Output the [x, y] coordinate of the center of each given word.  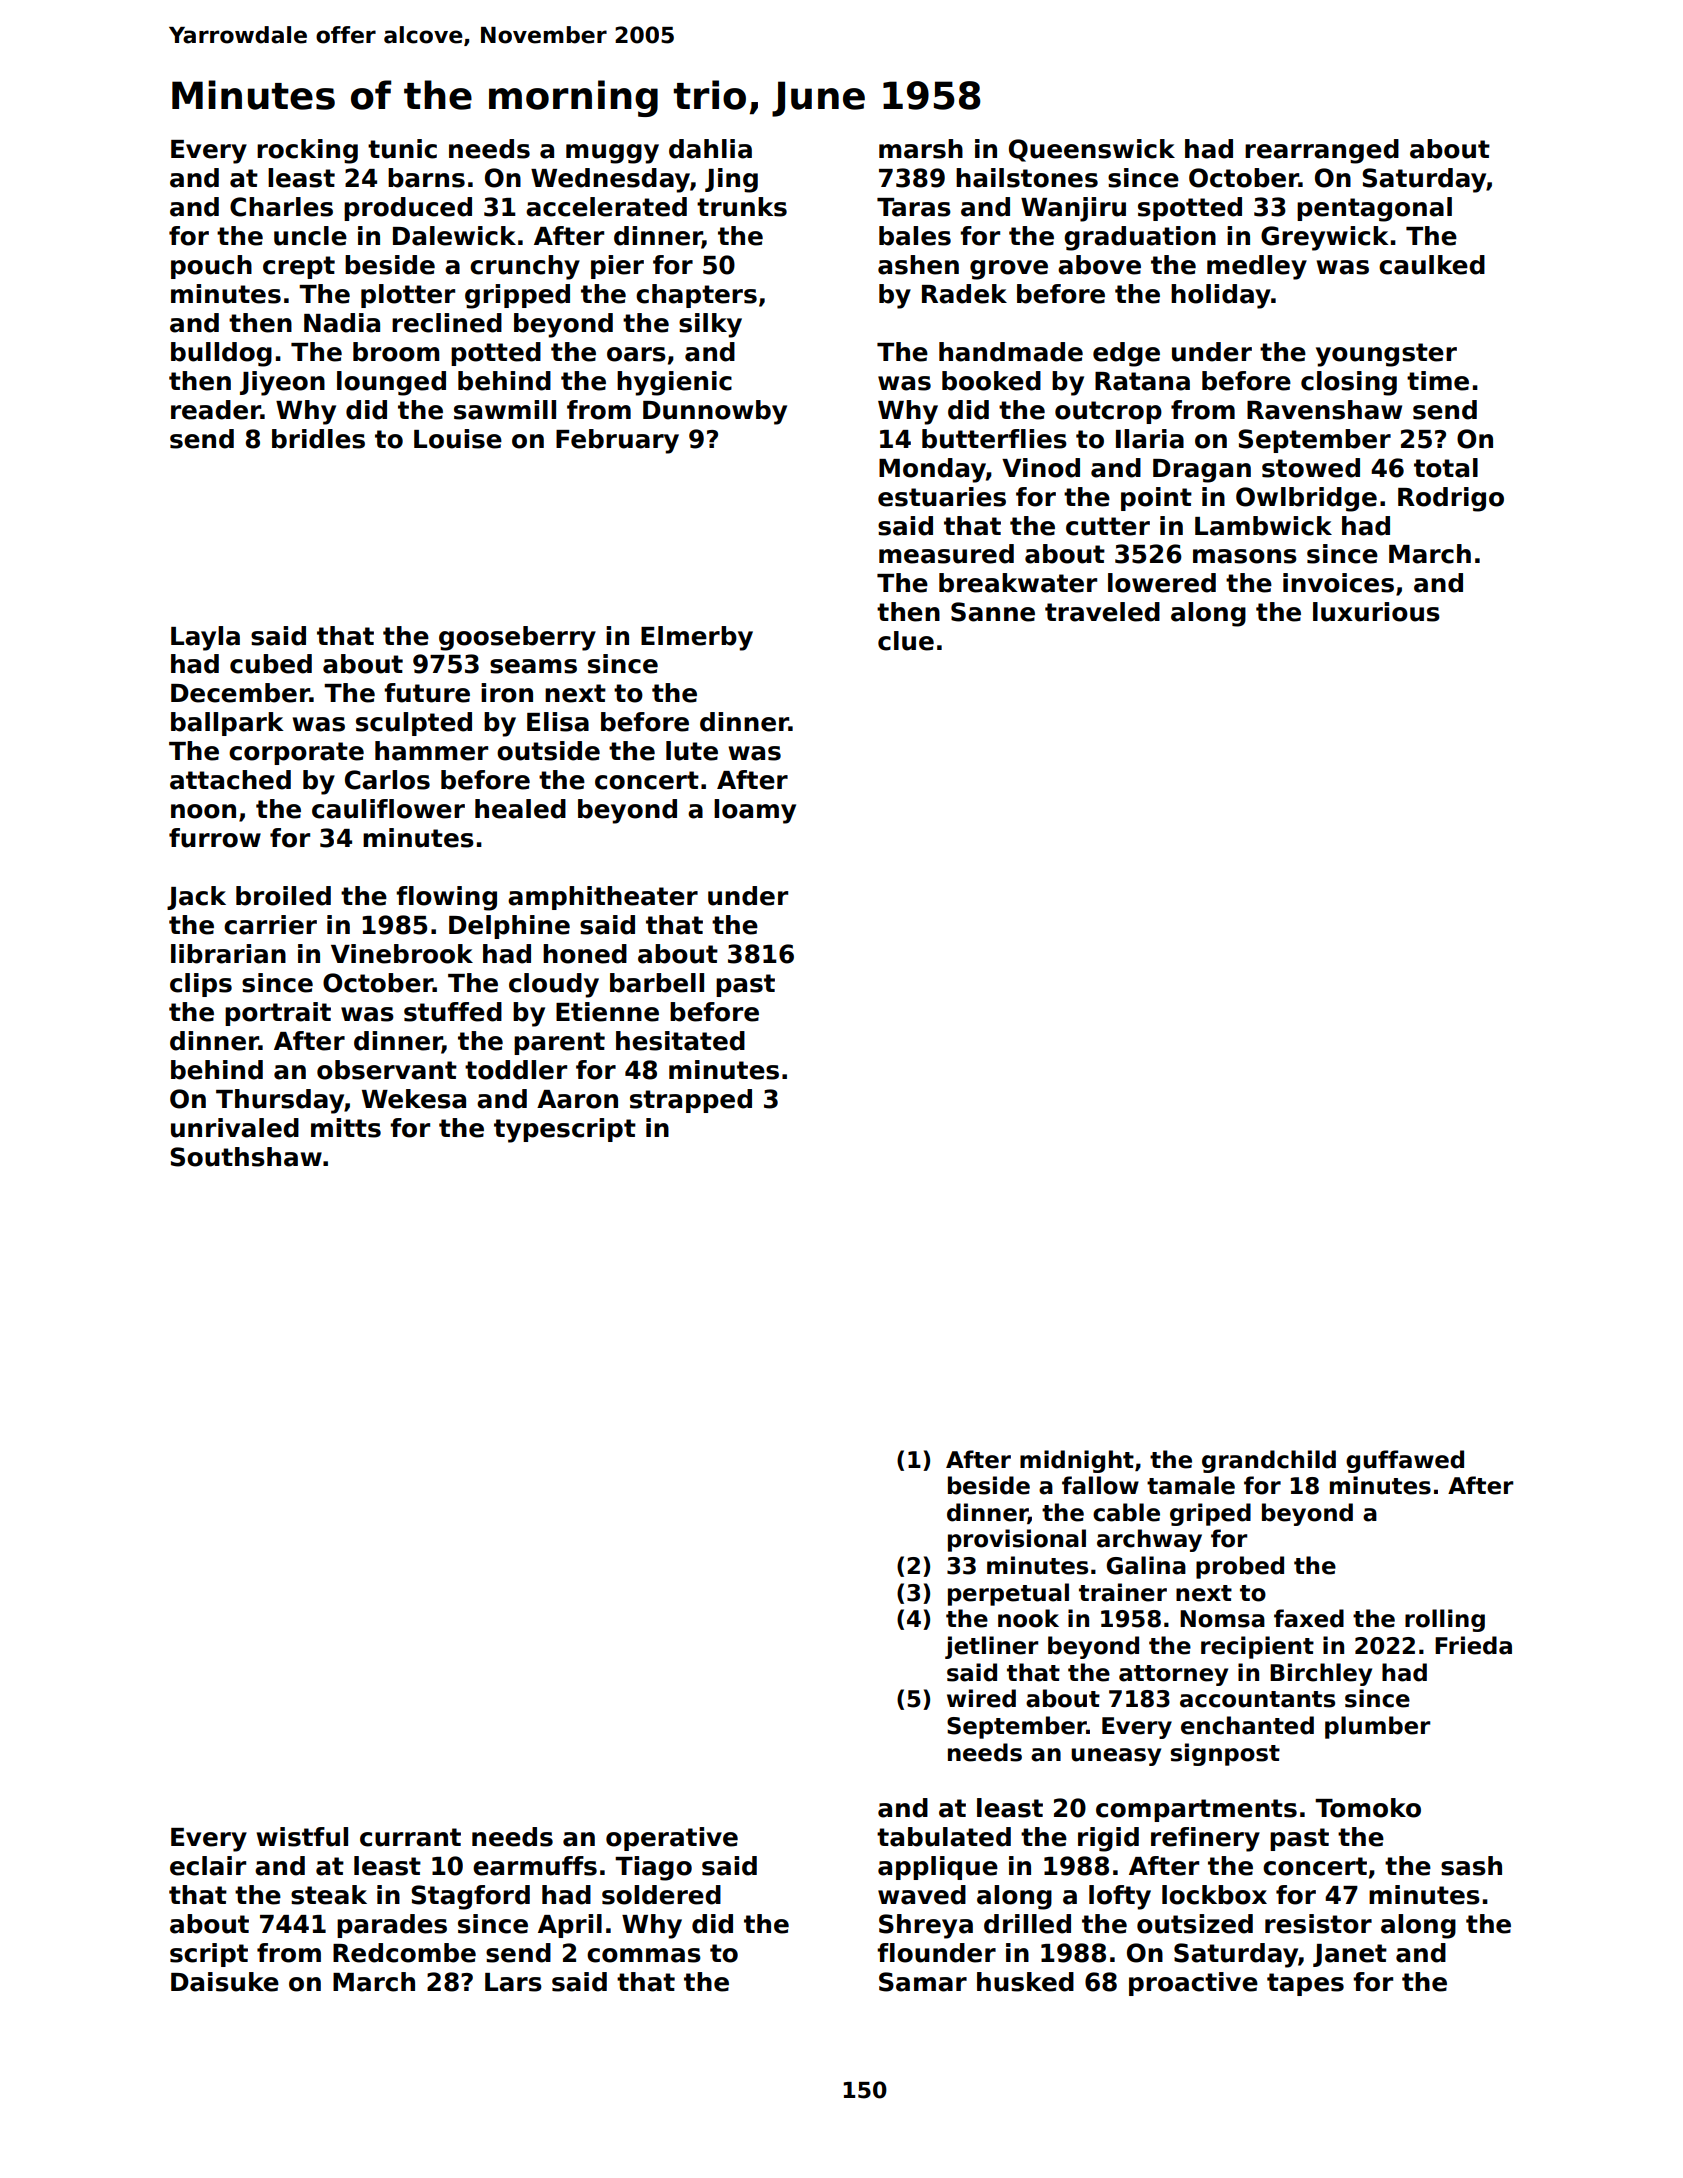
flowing [446, 898]
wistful [302, 1837]
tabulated [944, 1837]
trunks [742, 207]
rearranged [1322, 151]
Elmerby [697, 638]
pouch [211, 267]
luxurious [1376, 612]
